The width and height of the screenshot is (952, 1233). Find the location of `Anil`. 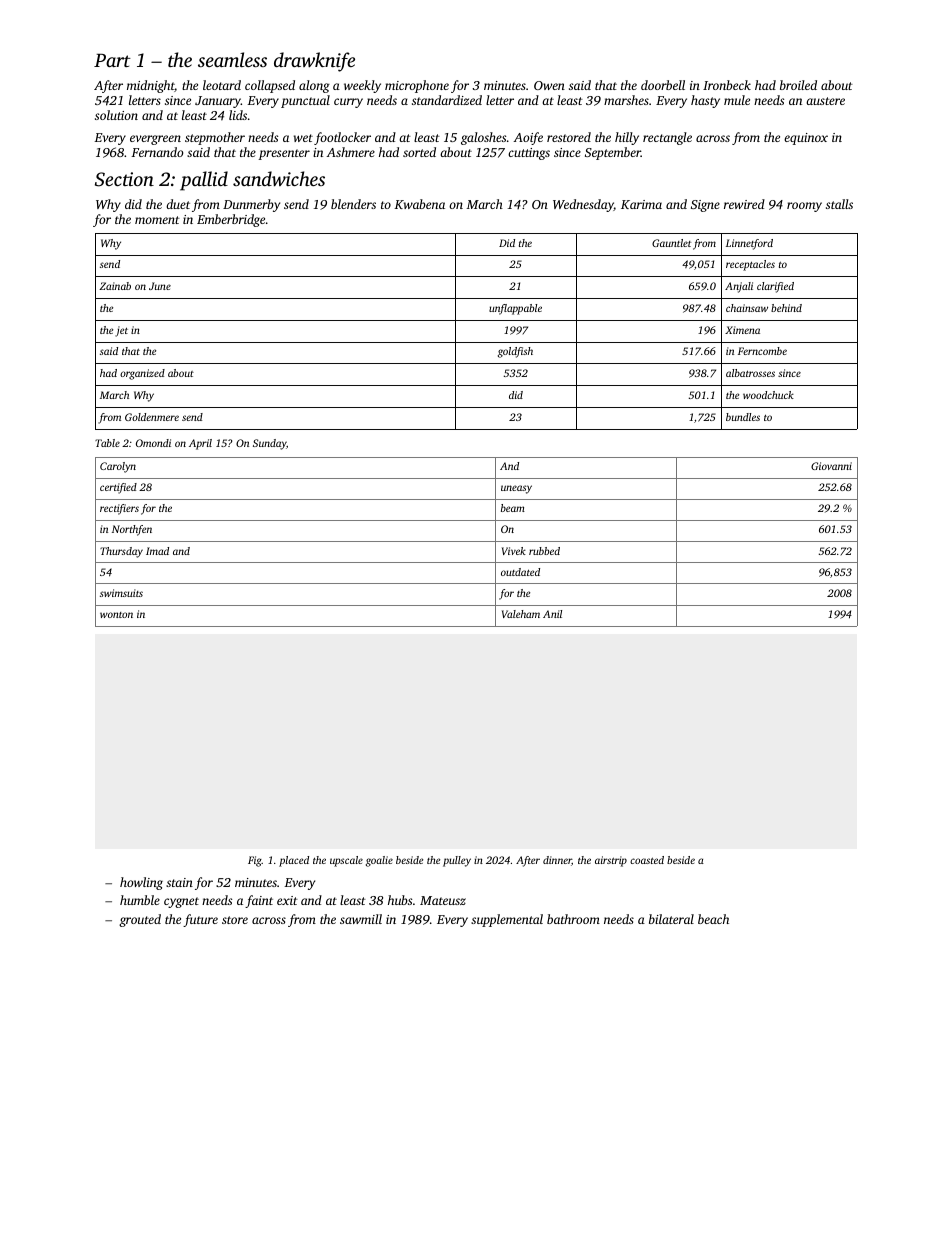

Anil is located at coordinates (552, 614).
